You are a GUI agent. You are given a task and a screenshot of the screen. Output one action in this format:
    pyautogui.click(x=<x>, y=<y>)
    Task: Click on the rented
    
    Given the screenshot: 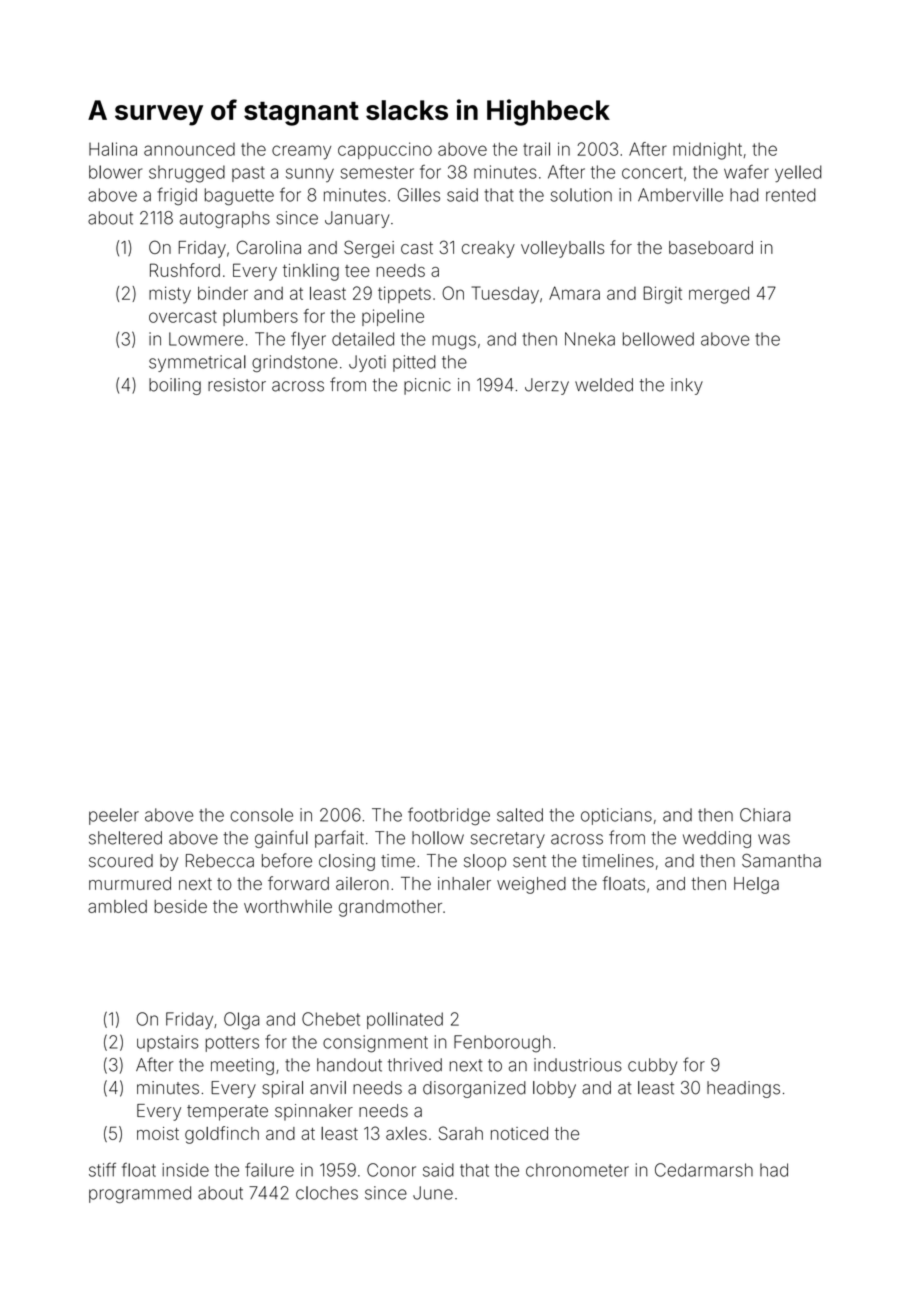 What is the action you would take?
    pyautogui.click(x=791, y=195)
